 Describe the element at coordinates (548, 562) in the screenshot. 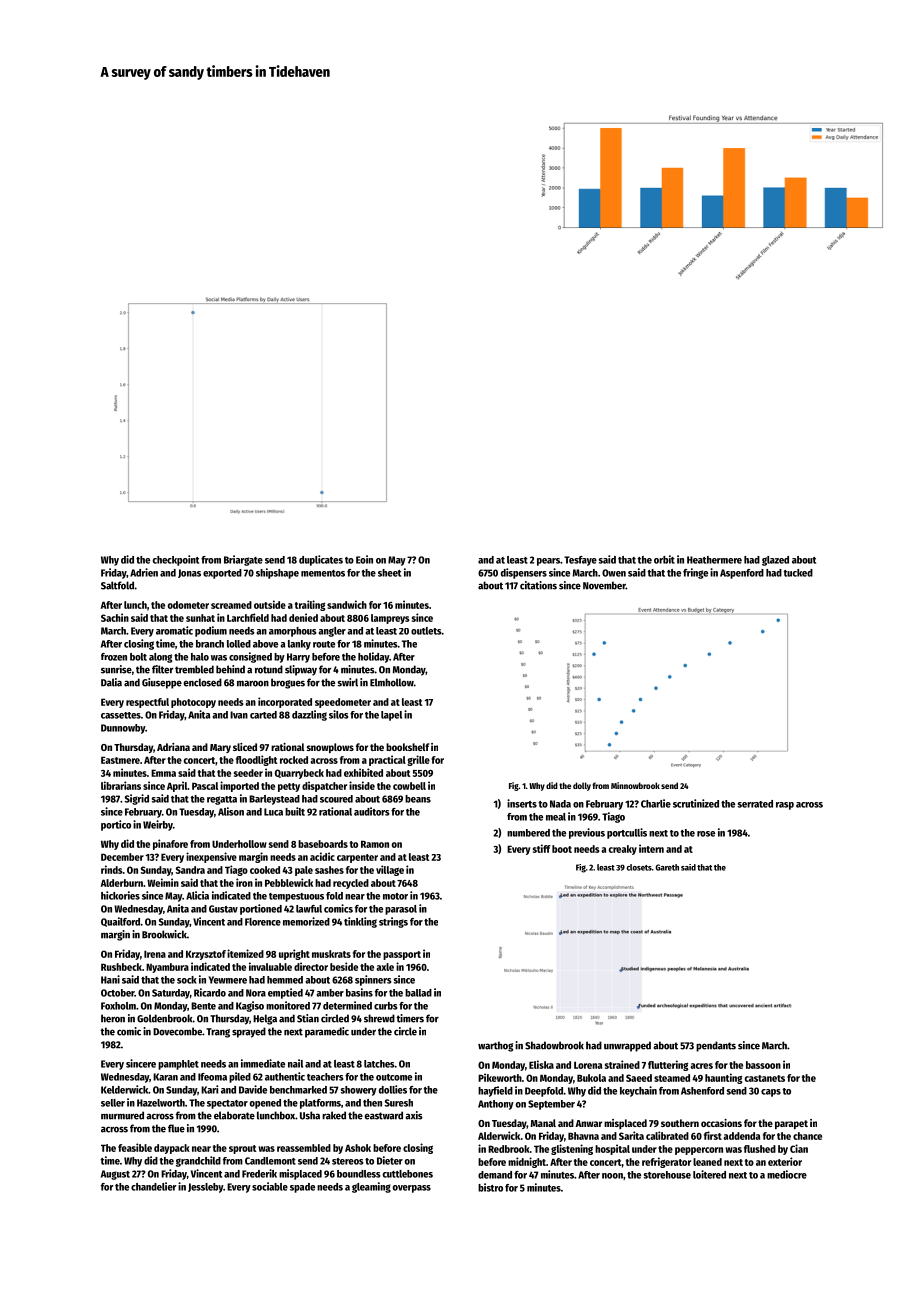

I see `pears` at that location.
